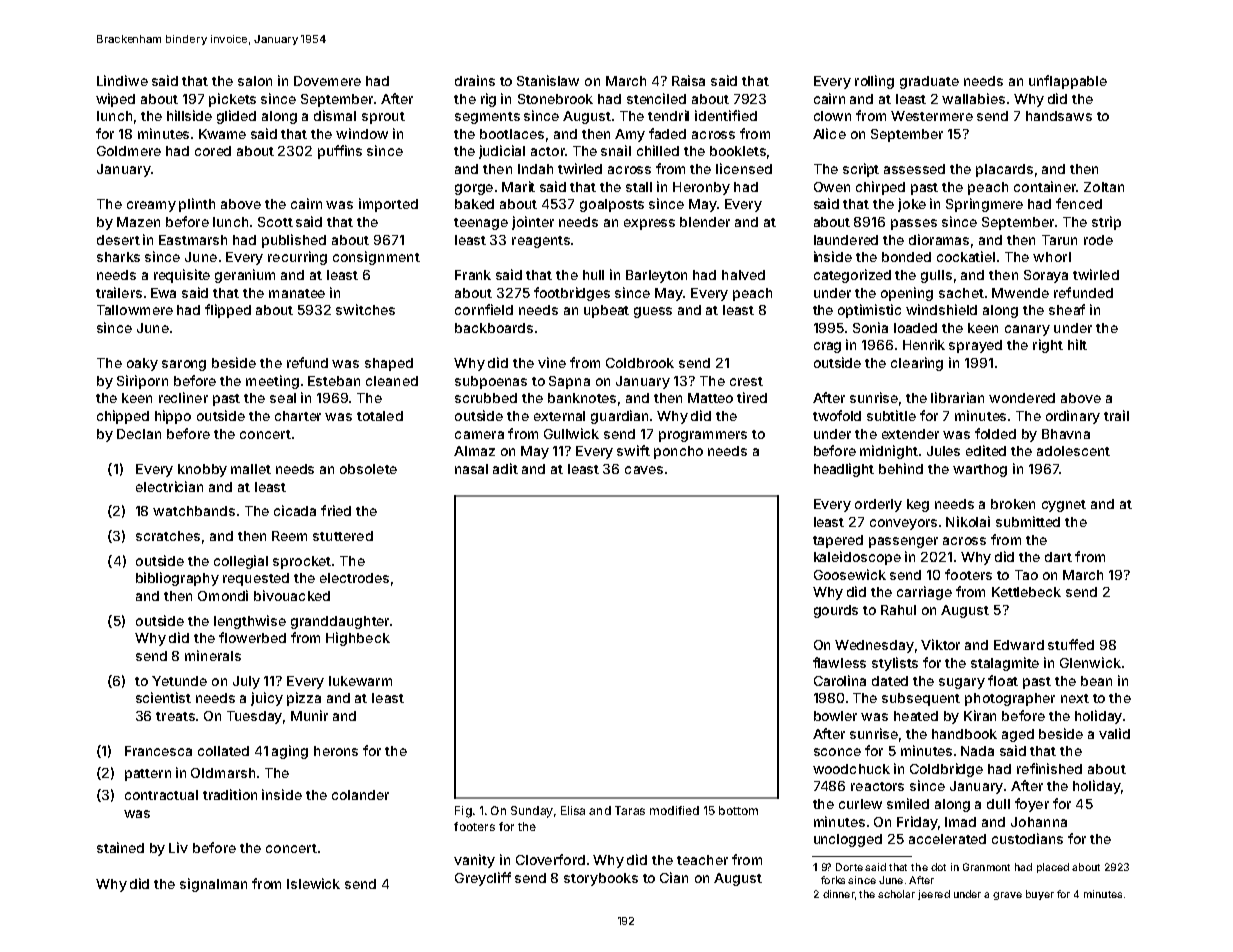 Image resolution: width=1233 pixels, height=952 pixels. I want to click on gourds, so click(836, 611).
